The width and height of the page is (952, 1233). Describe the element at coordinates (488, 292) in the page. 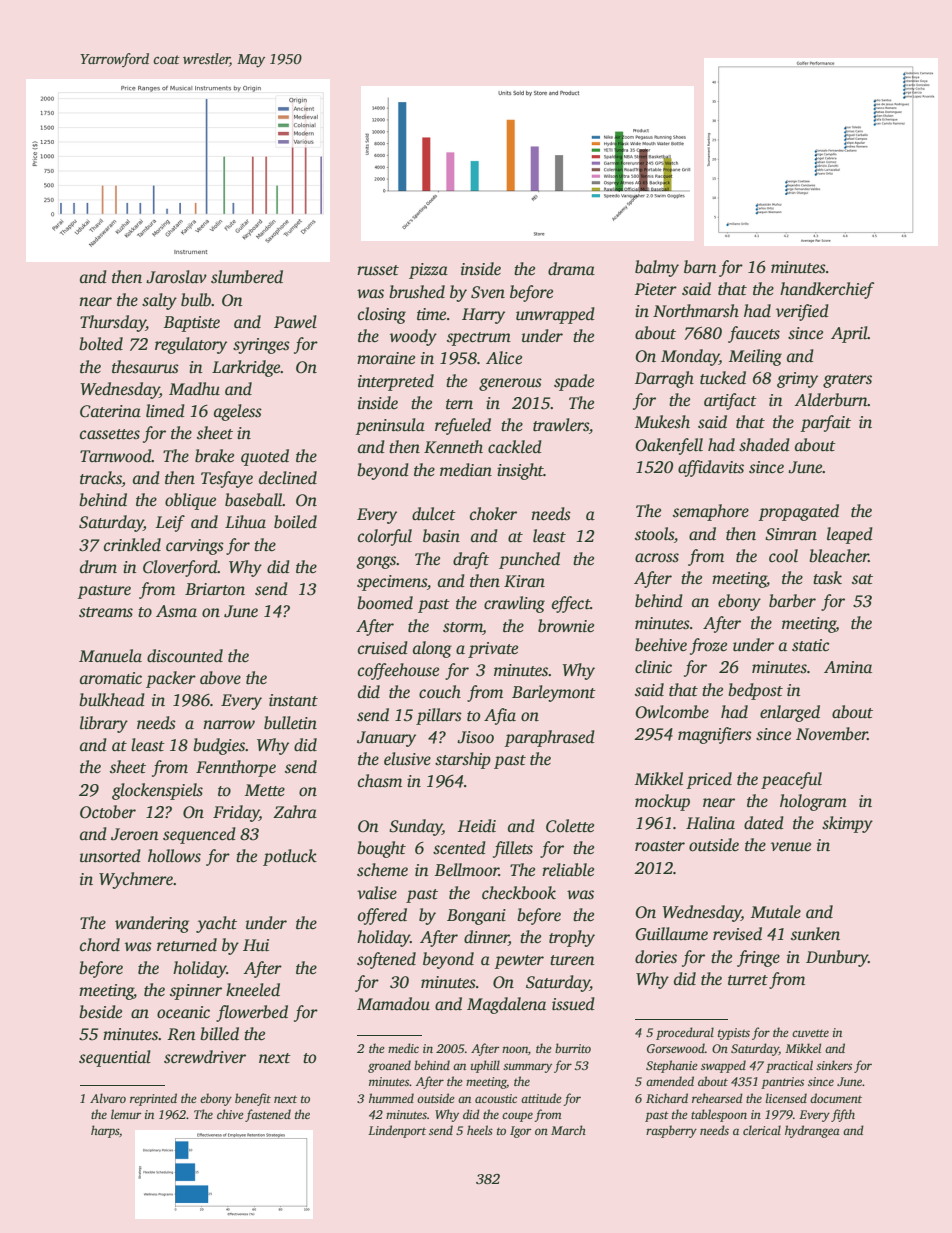

I see `Sven` at that location.
